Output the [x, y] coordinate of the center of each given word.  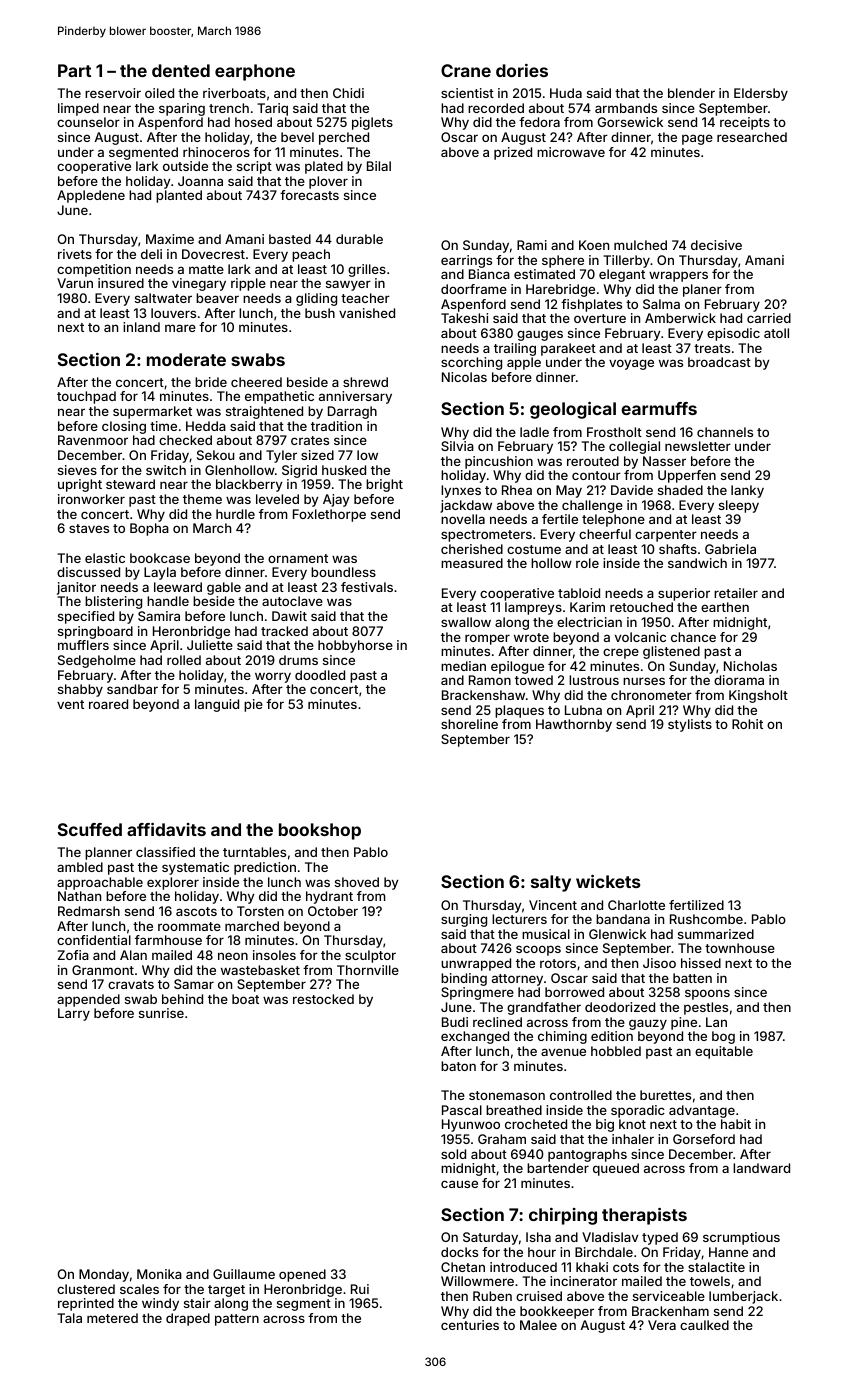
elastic [105, 558]
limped [78, 109]
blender [691, 93]
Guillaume [244, 1274]
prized [513, 153]
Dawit [289, 616]
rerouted [593, 461]
